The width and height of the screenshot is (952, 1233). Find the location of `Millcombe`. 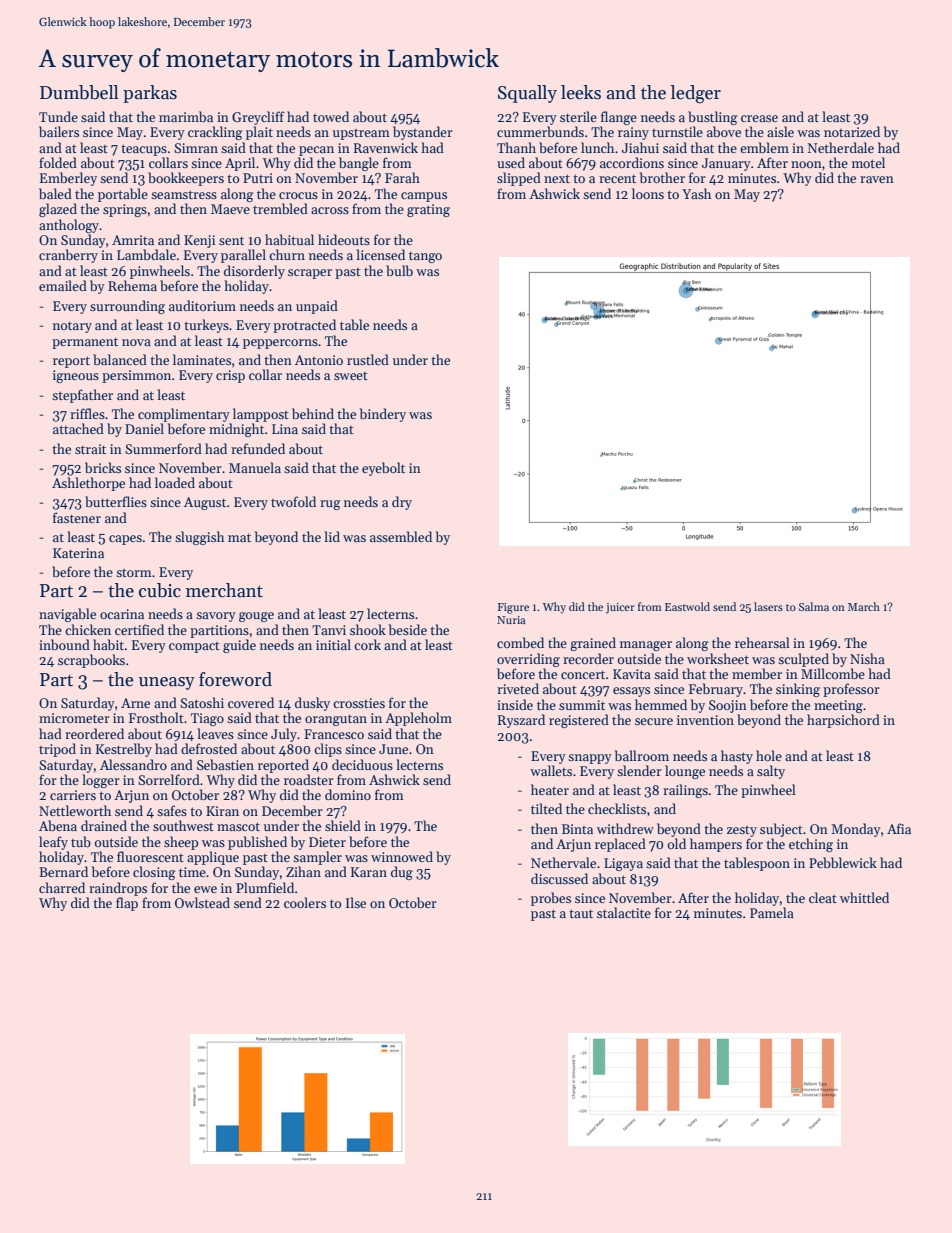

Millcombe is located at coordinates (833, 673).
